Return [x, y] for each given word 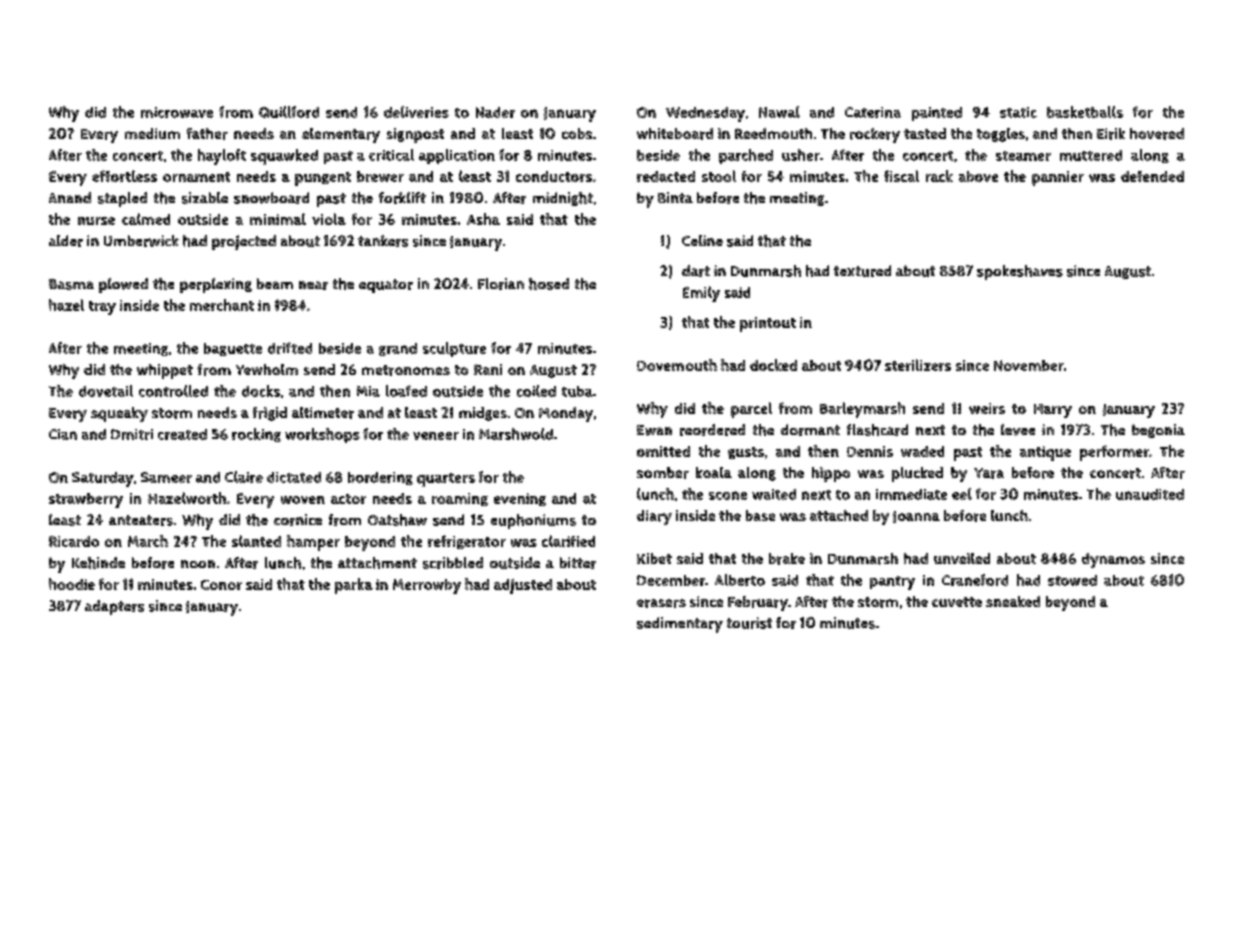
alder [66, 241]
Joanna [916, 517]
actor [348, 499]
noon [198, 564]
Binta [675, 197]
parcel [751, 410]
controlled [173, 391]
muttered [1091, 155]
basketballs [1085, 112]
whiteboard [675, 134]
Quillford [289, 112]
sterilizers [918, 365]
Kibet [654, 558]
